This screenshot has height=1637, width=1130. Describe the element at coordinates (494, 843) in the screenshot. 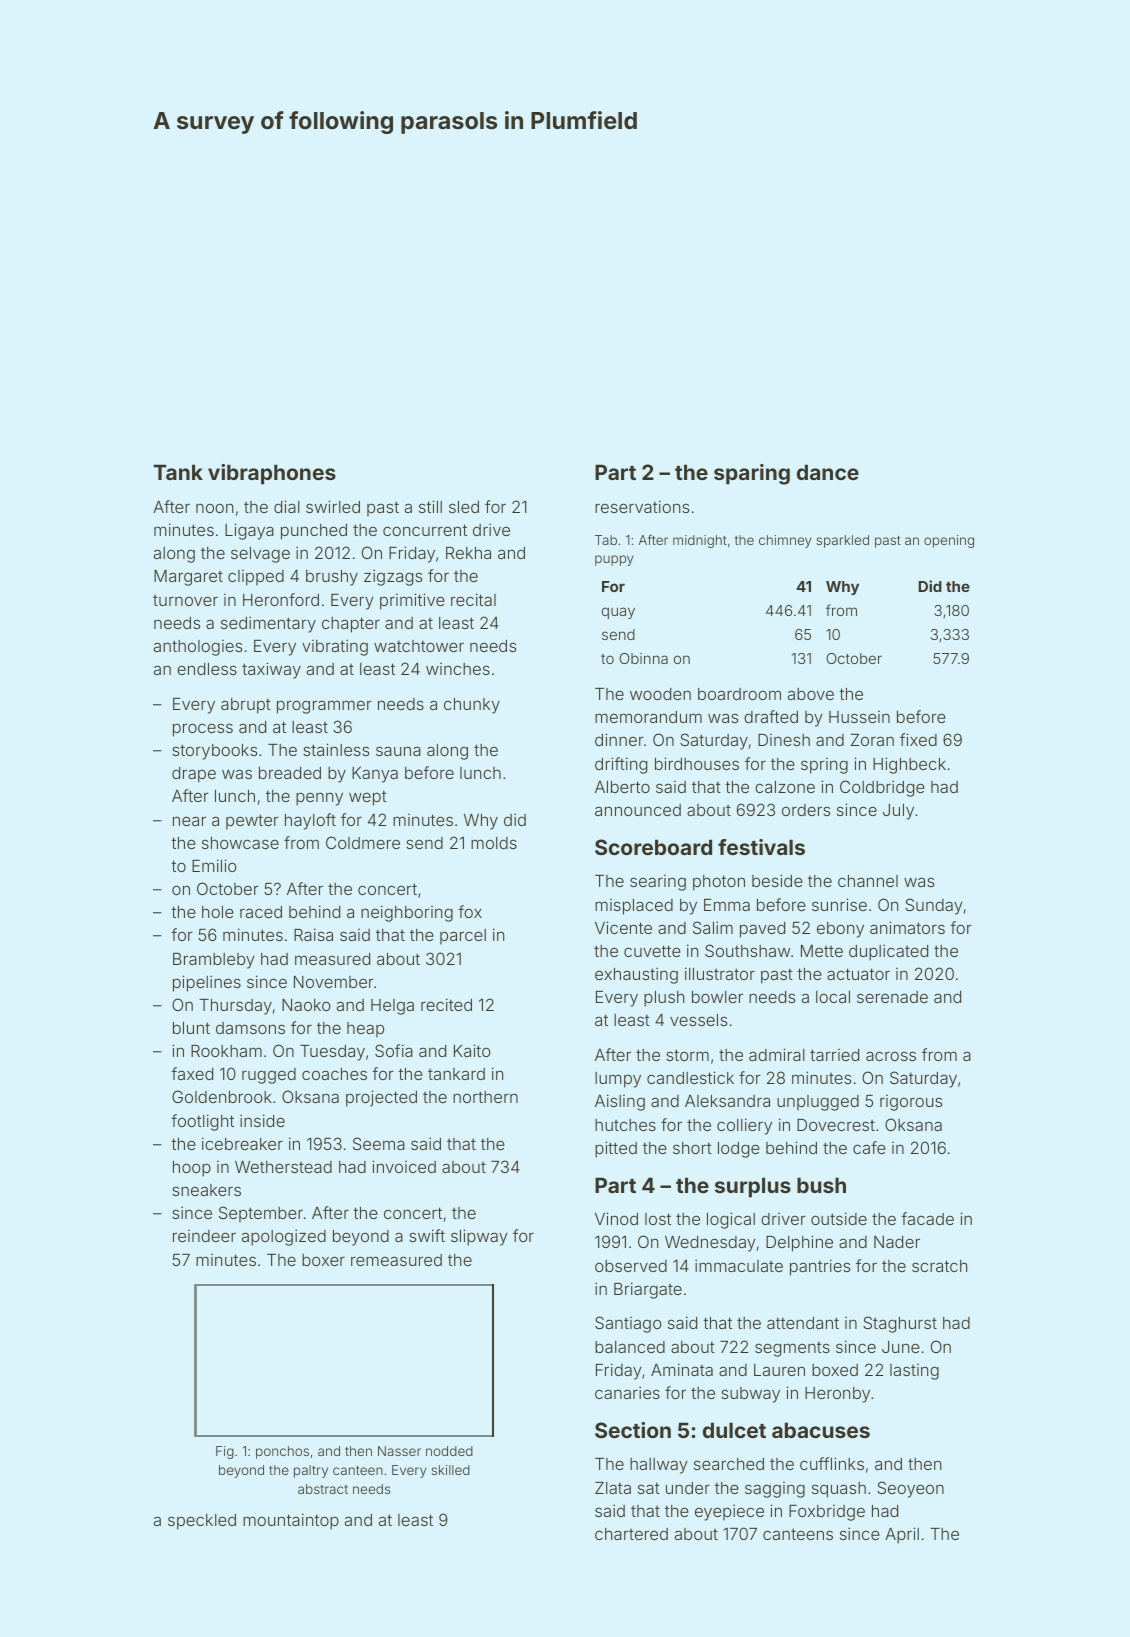

I see `molds` at that location.
